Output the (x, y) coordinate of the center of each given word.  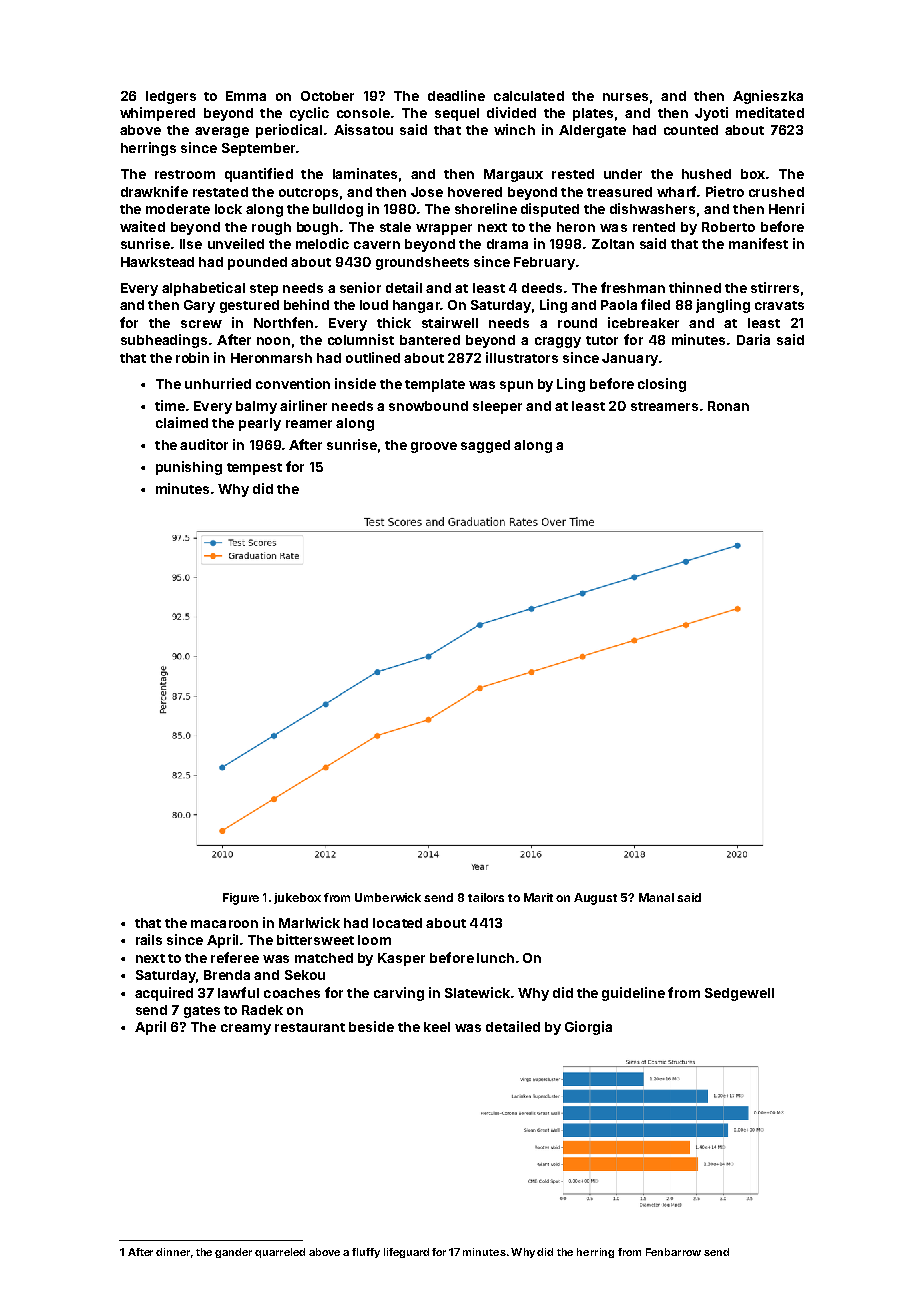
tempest (254, 469)
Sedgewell (739, 994)
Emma (246, 96)
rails (149, 939)
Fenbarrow (673, 1252)
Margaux (513, 175)
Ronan (728, 406)
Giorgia (588, 1028)
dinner (173, 1252)
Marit (538, 897)
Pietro (725, 191)
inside (355, 383)
